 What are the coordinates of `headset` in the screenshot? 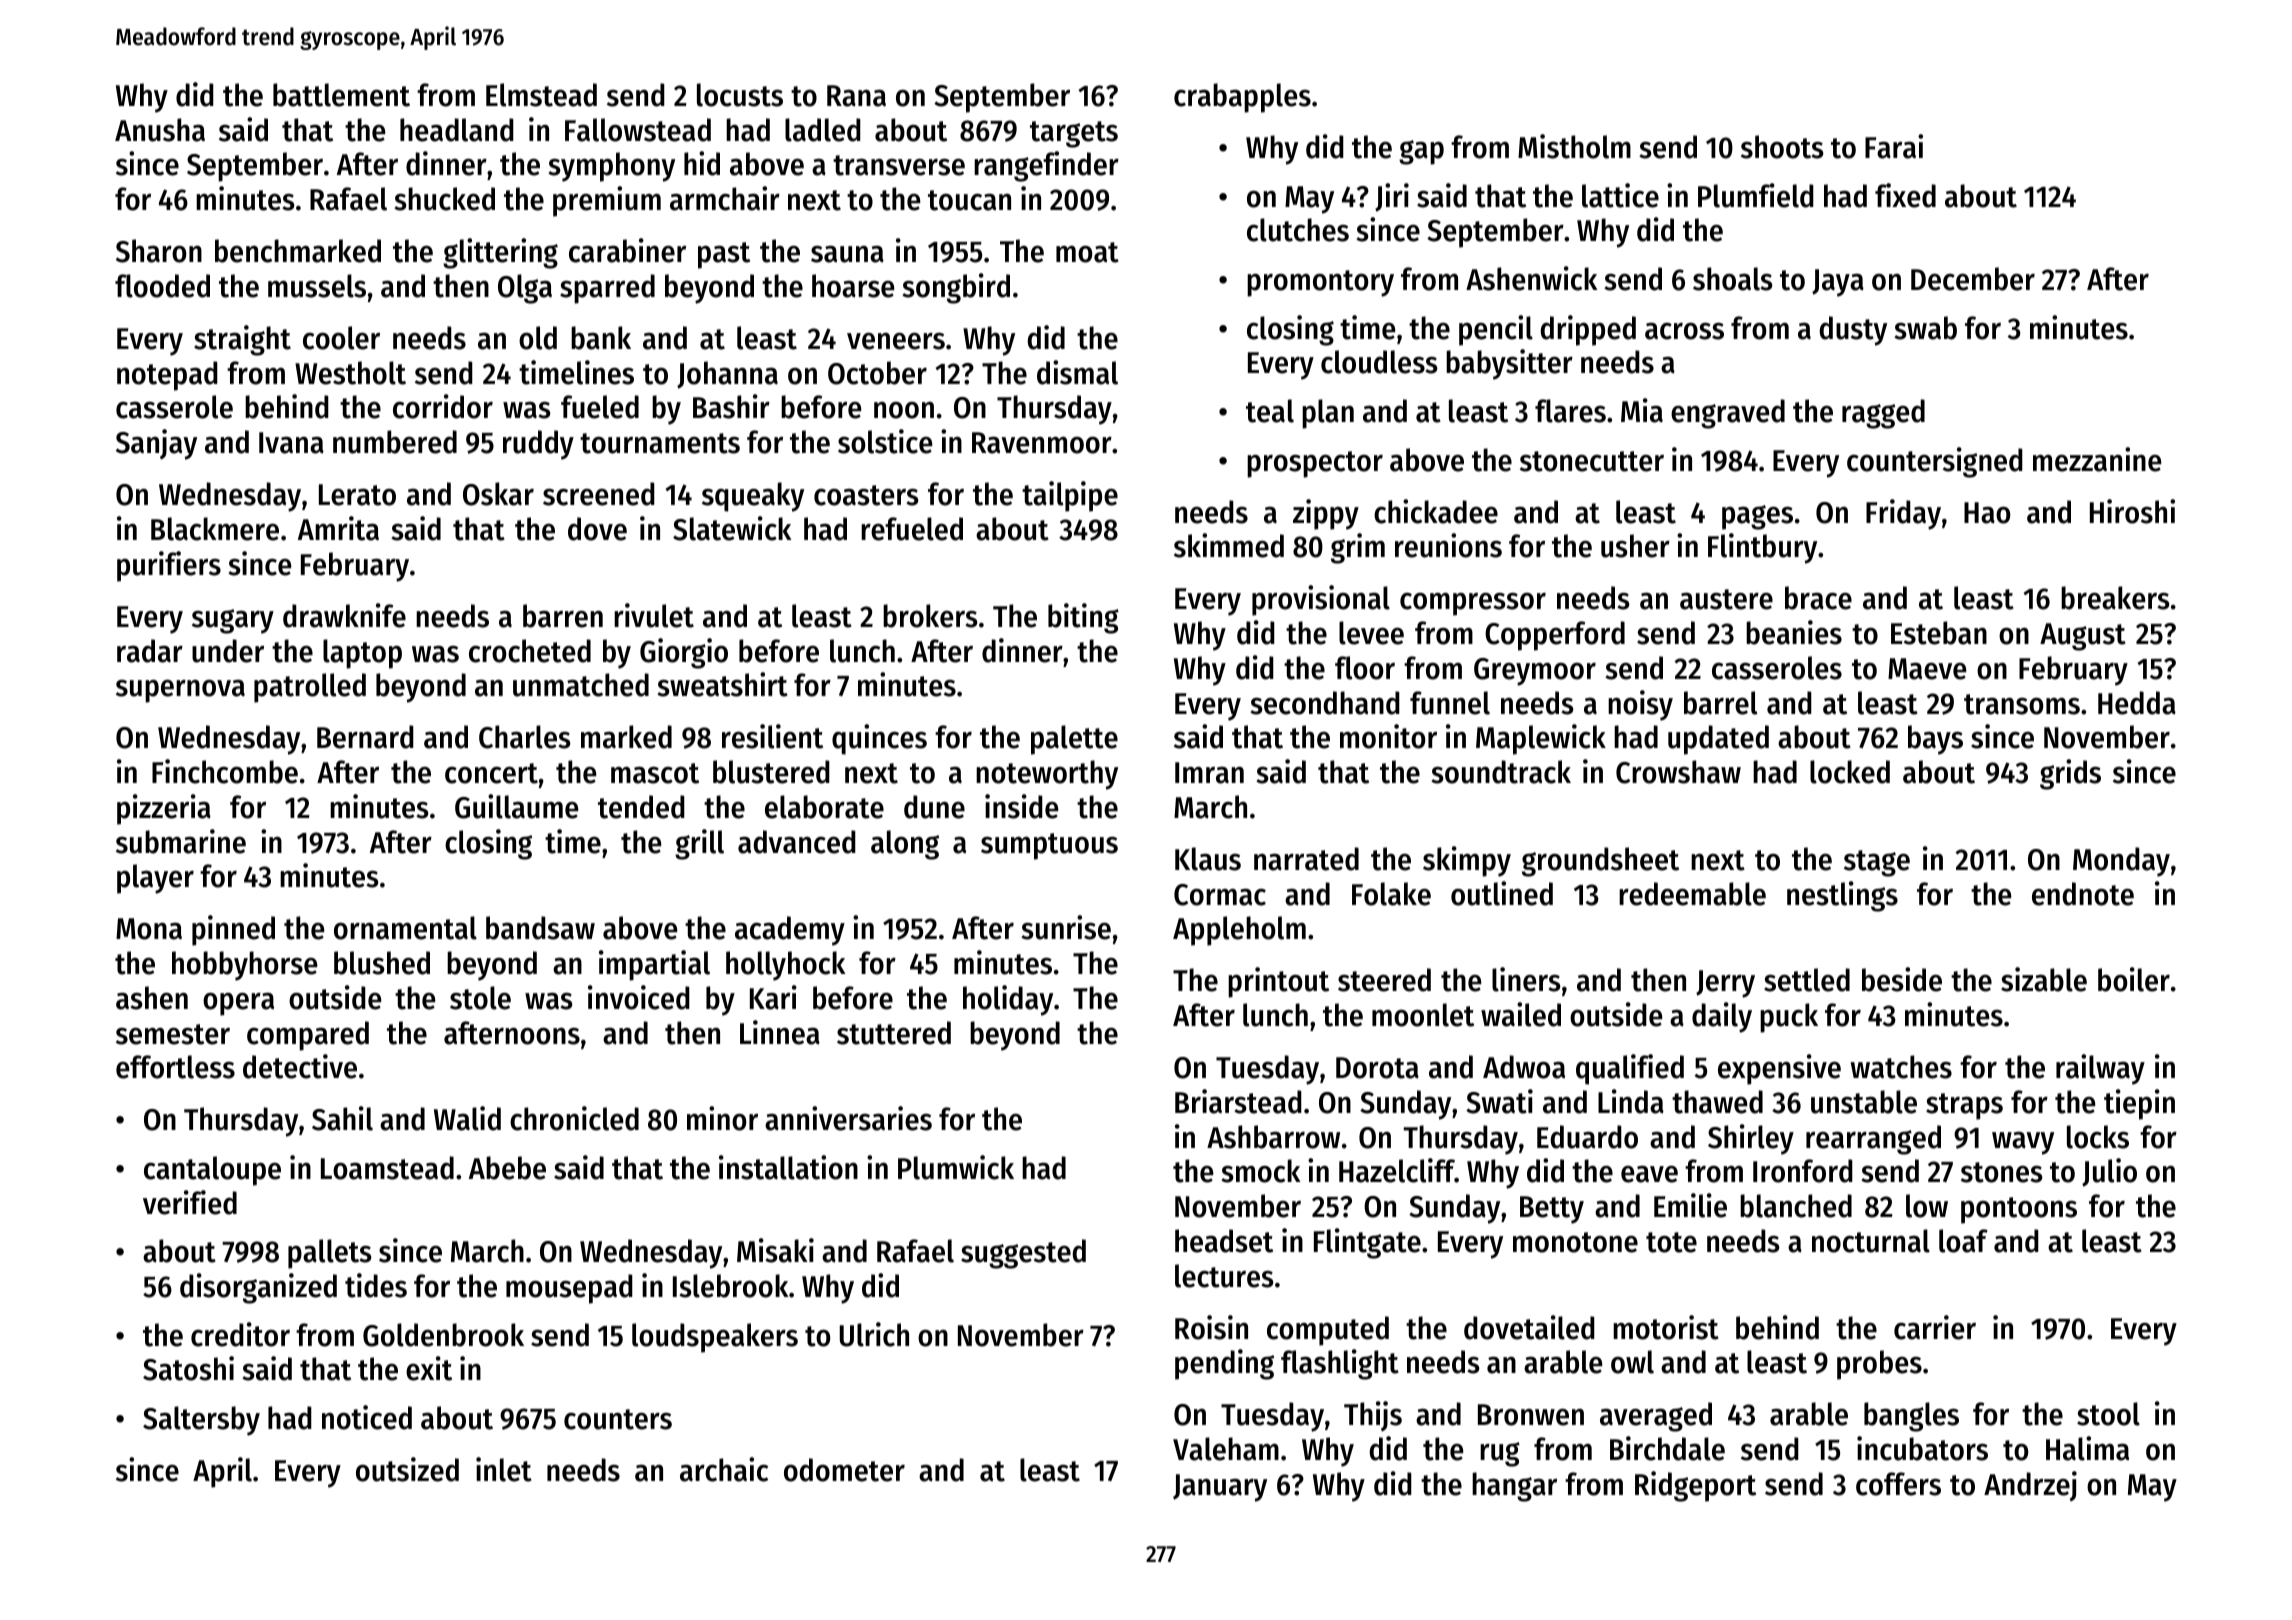 It's located at (1224, 1241).
